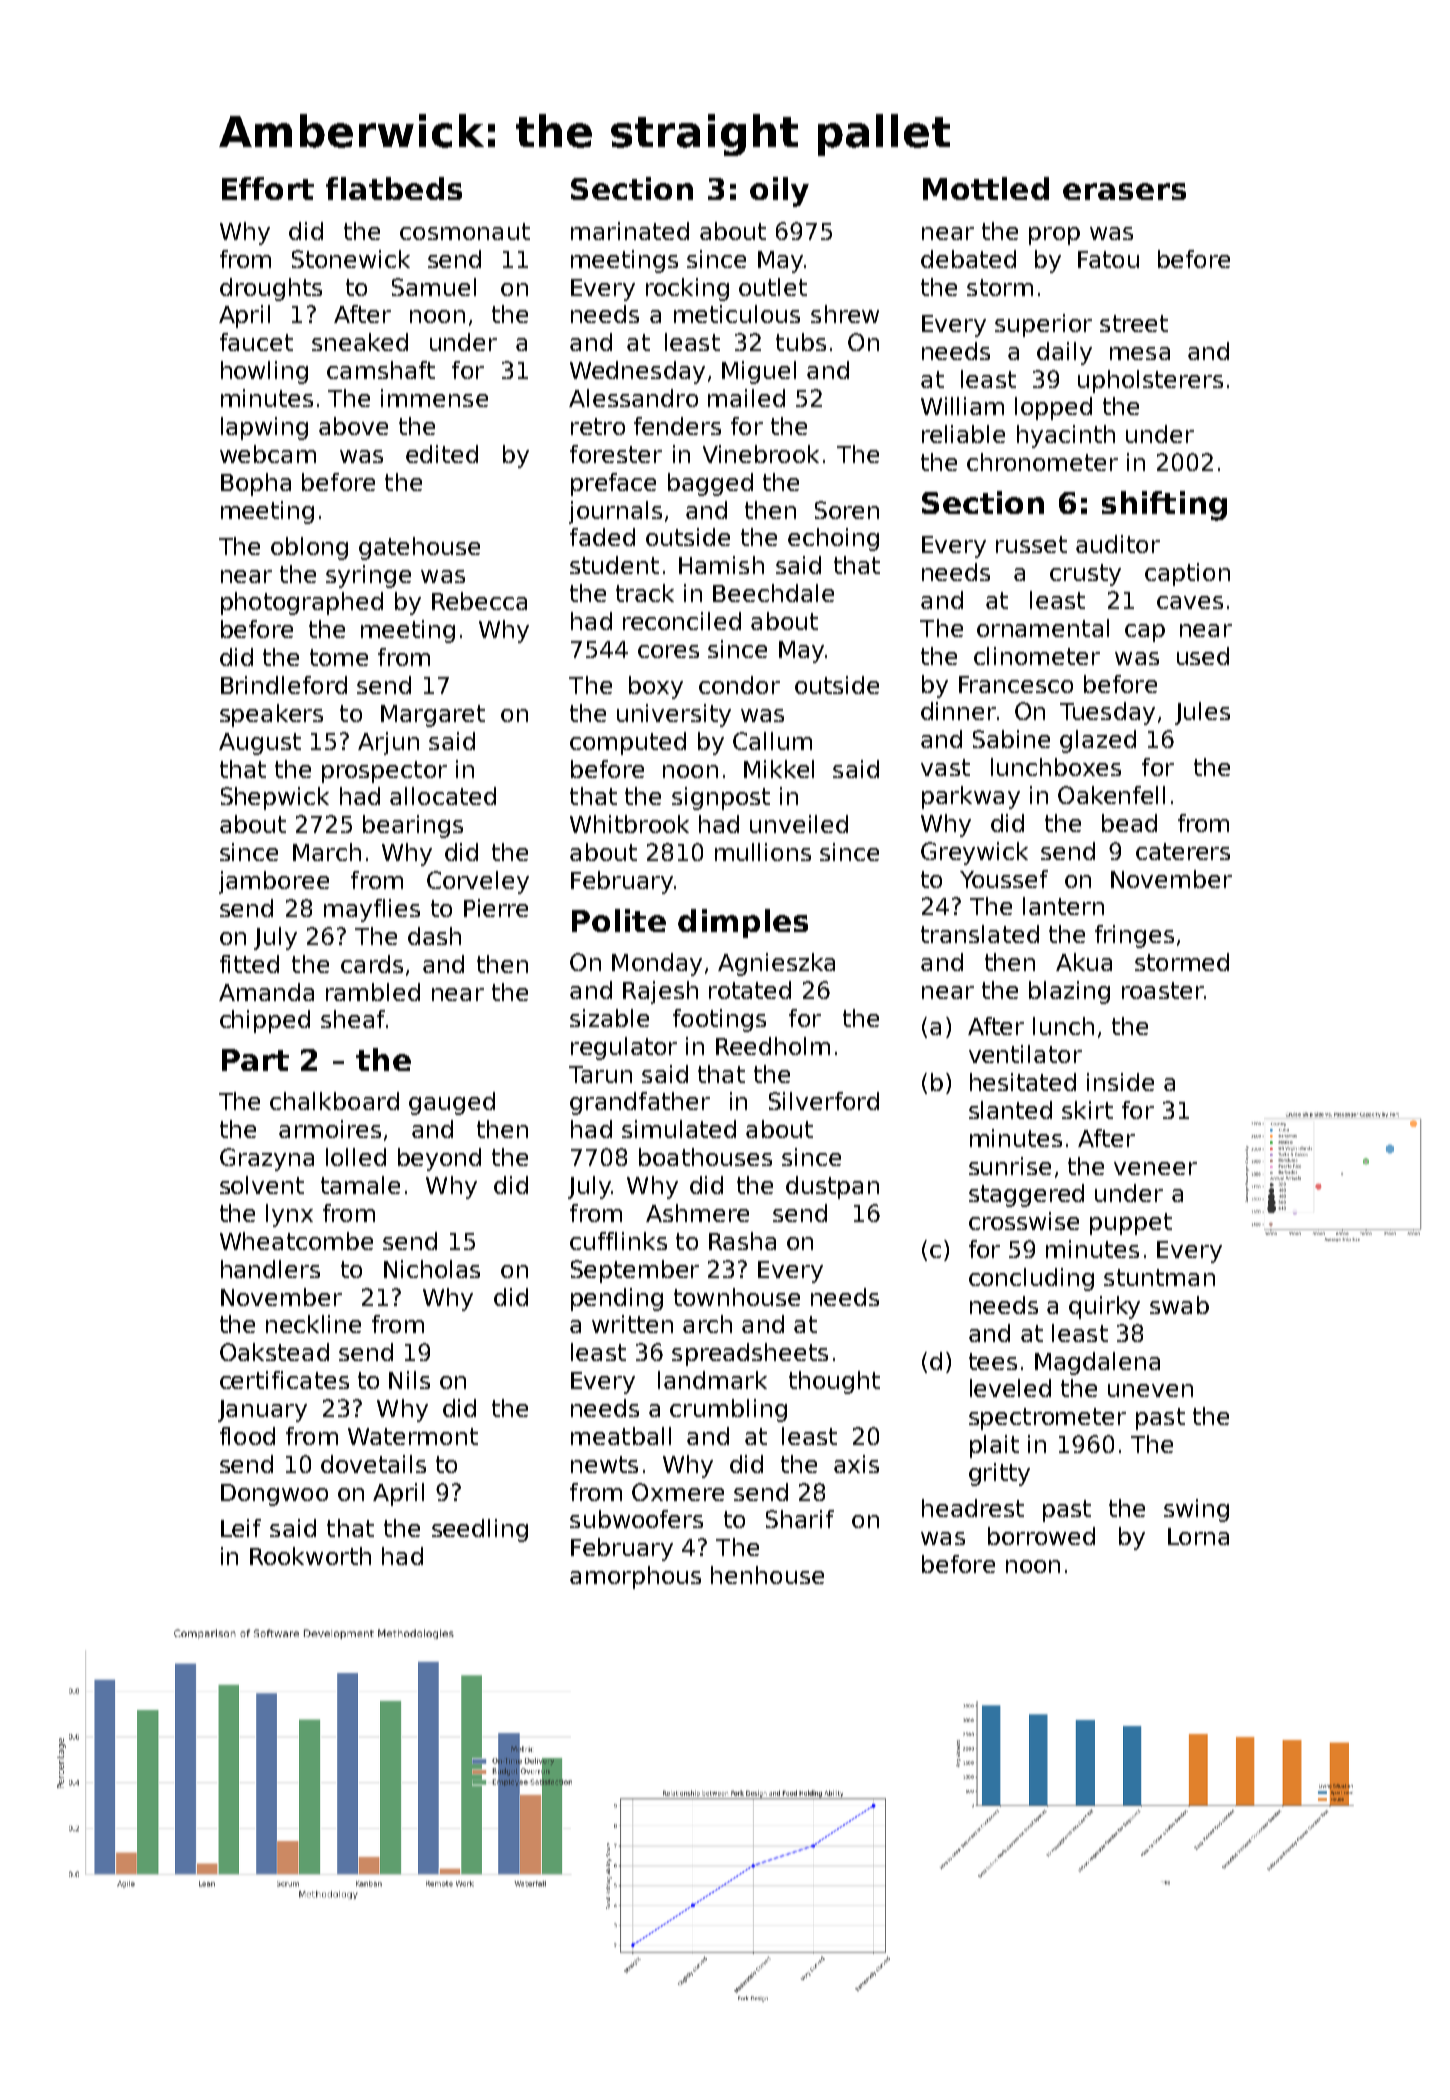 The width and height of the screenshot is (1450, 2100). Describe the element at coordinates (1108, 259) in the screenshot. I see `Fatou` at that location.
